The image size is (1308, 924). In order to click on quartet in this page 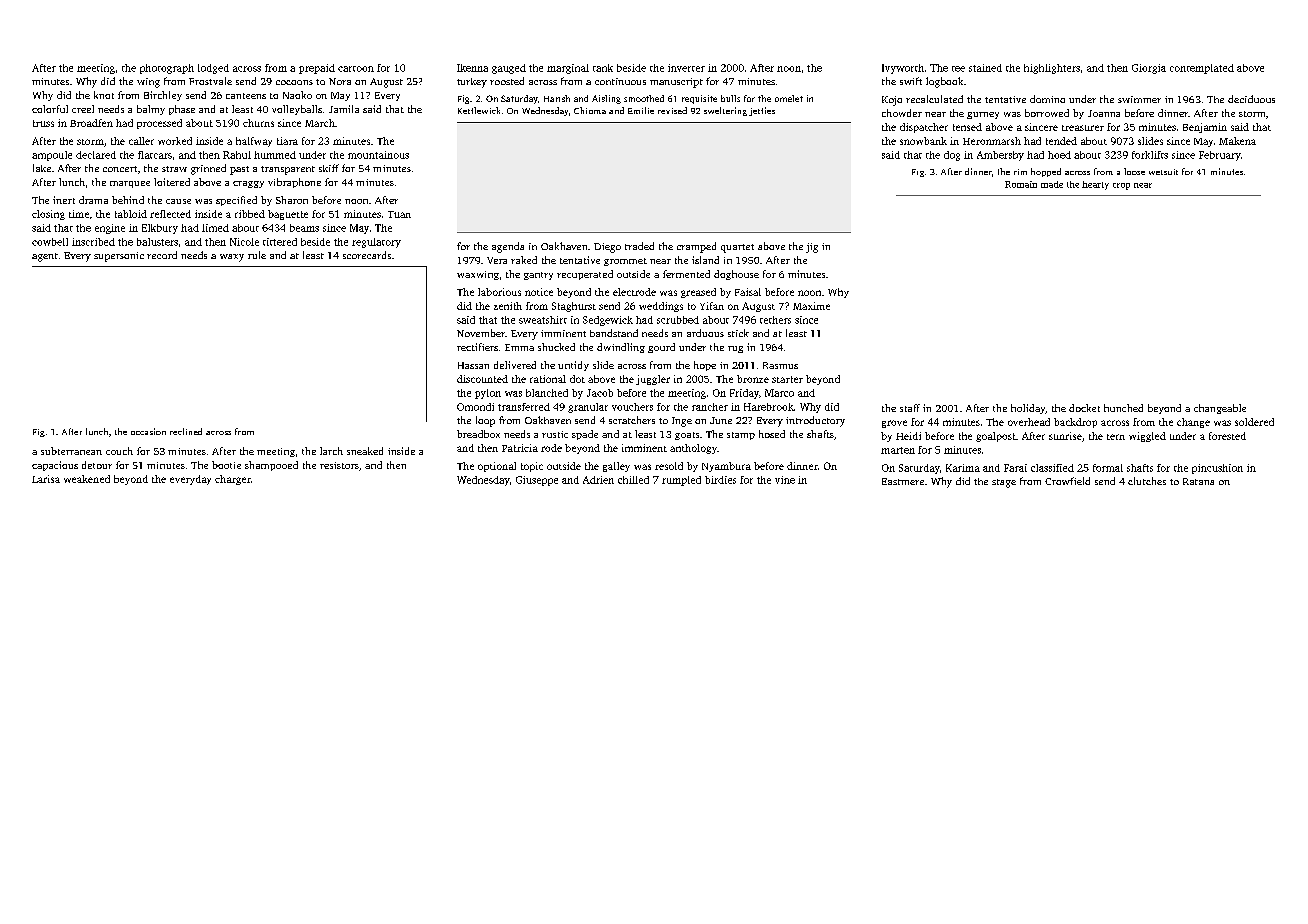, I will do `click(737, 248)`.
